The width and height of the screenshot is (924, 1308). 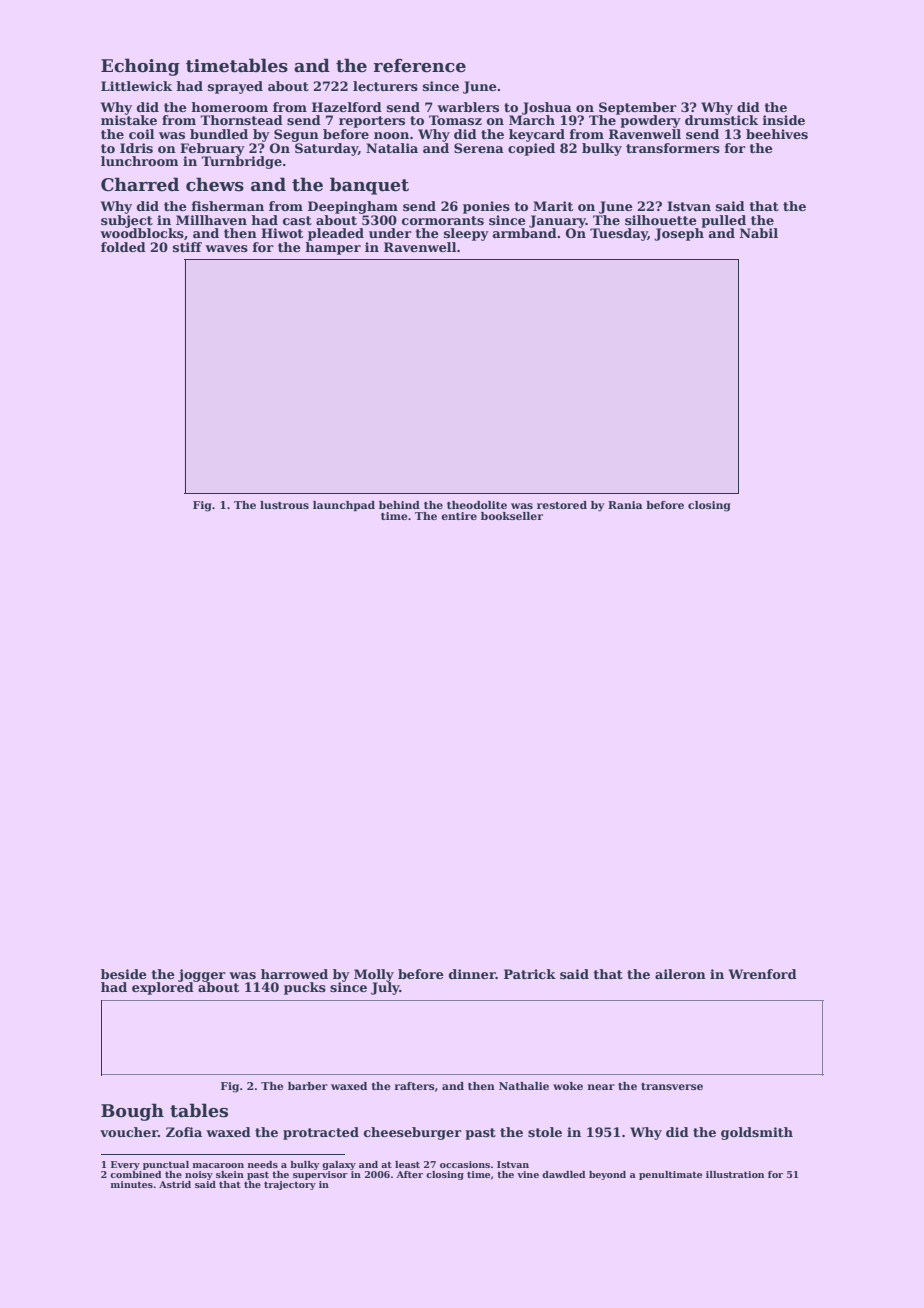 I want to click on trajectory, so click(x=290, y=1185).
